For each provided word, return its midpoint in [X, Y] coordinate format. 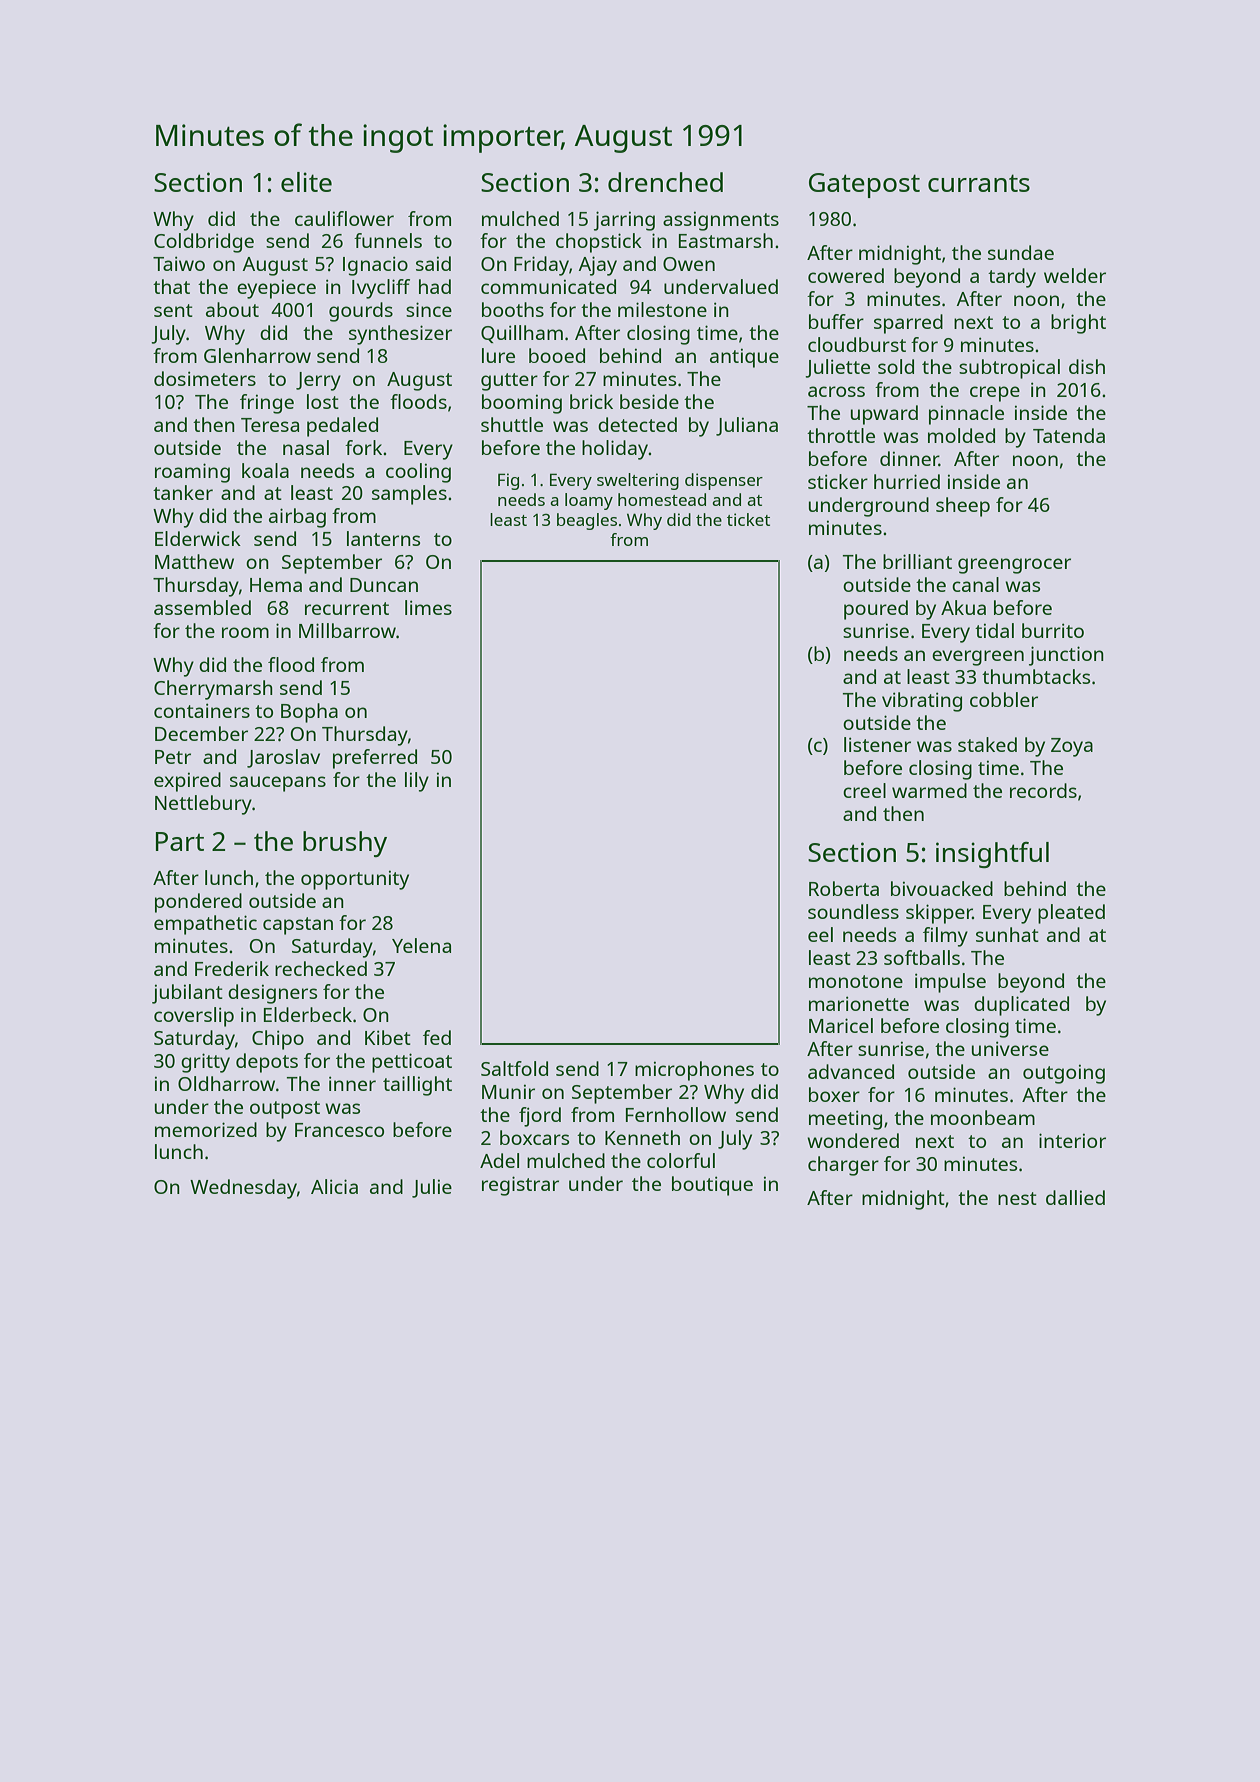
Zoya [1072, 747]
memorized [206, 1129]
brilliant [917, 561]
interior [1072, 1140]
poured [876, 610]
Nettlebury [203, 805]
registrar [520, 1186]
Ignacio [375, 266]
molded [961, 435]
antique [744, 358]
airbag [297, 518]
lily [417, 782]
